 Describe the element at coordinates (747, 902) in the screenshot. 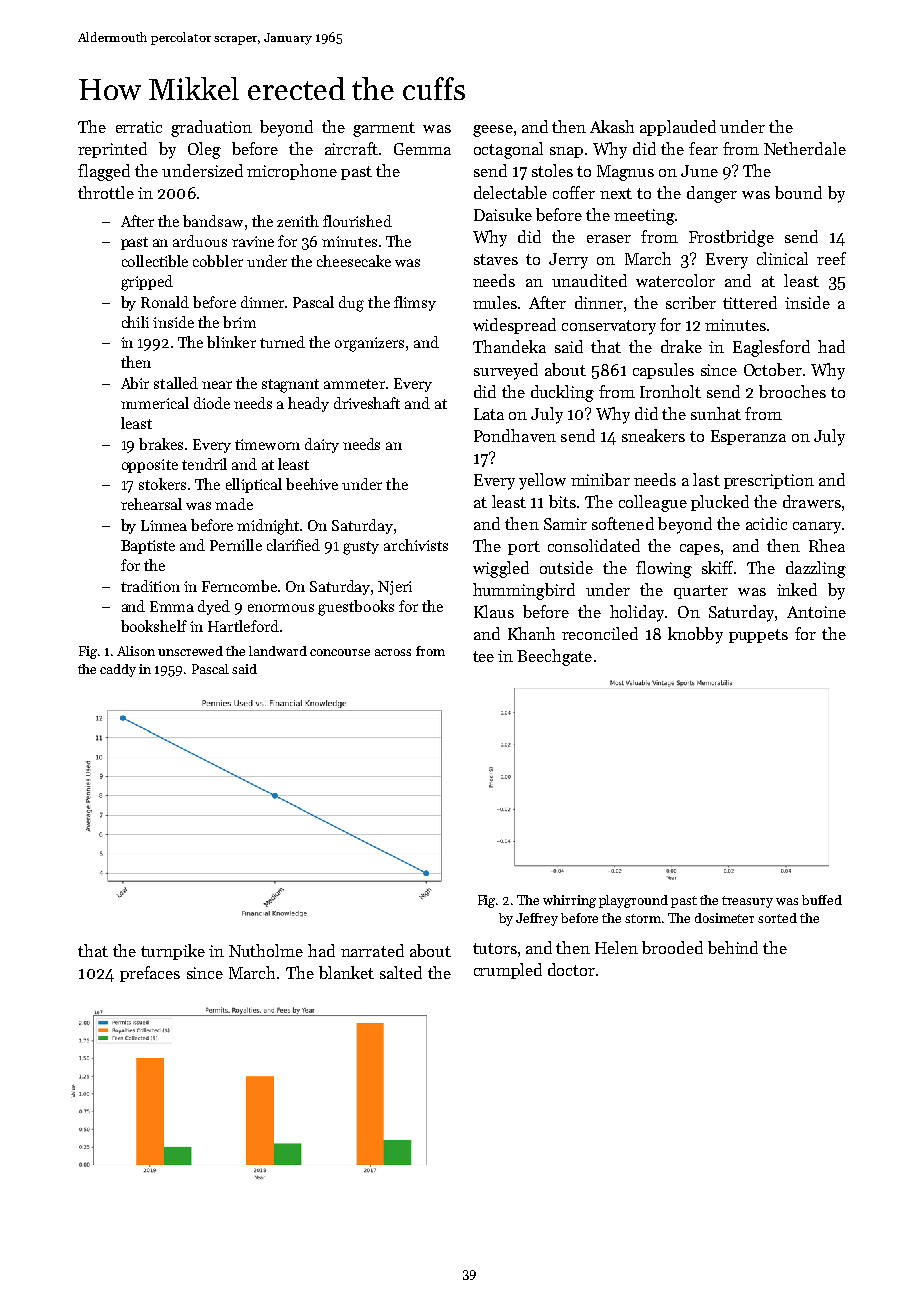

I see `treasury` at that location.
